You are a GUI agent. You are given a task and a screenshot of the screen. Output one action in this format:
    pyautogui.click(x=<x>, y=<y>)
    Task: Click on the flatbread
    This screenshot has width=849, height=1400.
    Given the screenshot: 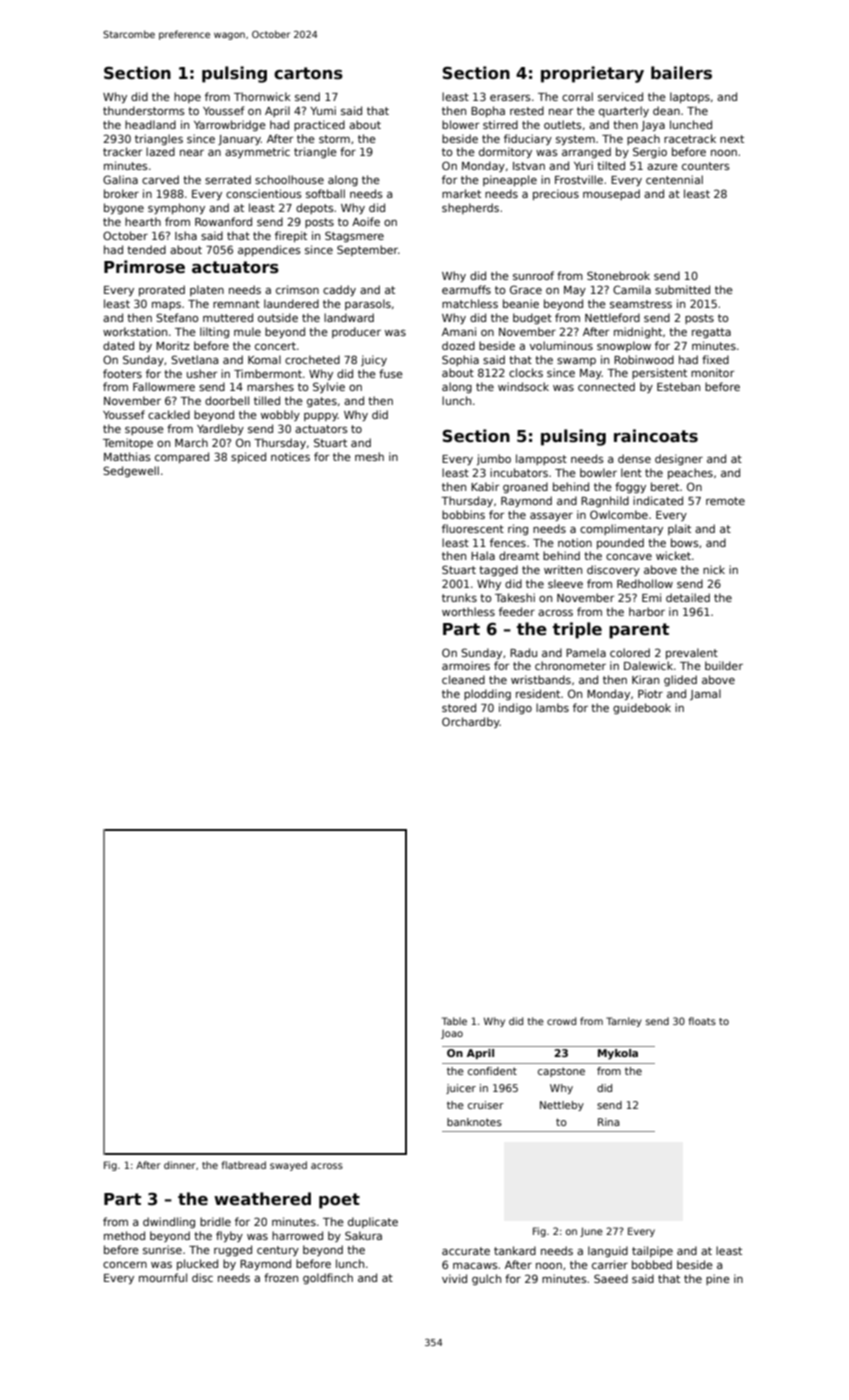 What is the action you would take?
    pyautogui.click(x=244, y=1165)
